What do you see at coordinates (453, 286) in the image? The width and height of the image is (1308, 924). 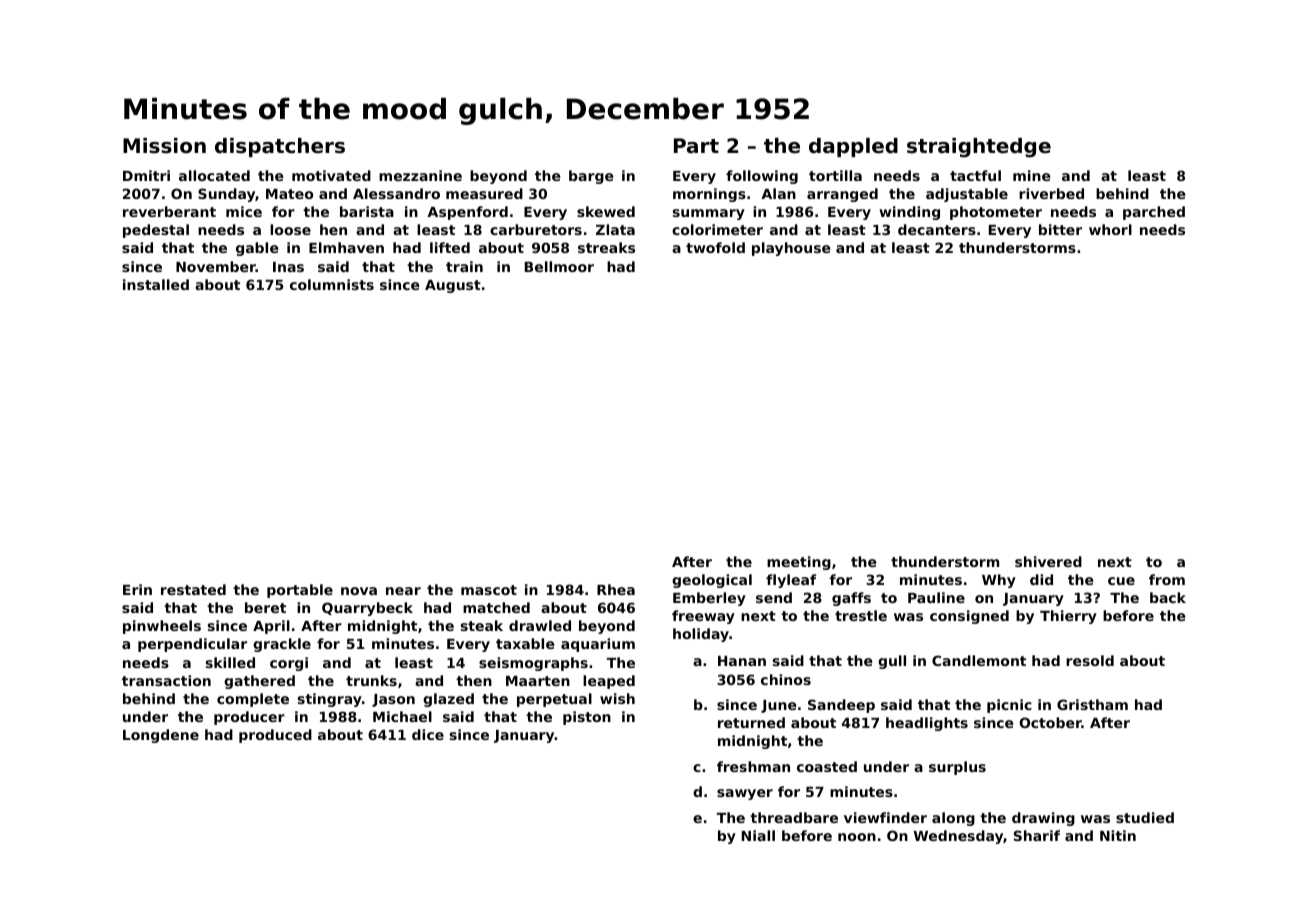 I see `August` at bounding box center [453, 286].
